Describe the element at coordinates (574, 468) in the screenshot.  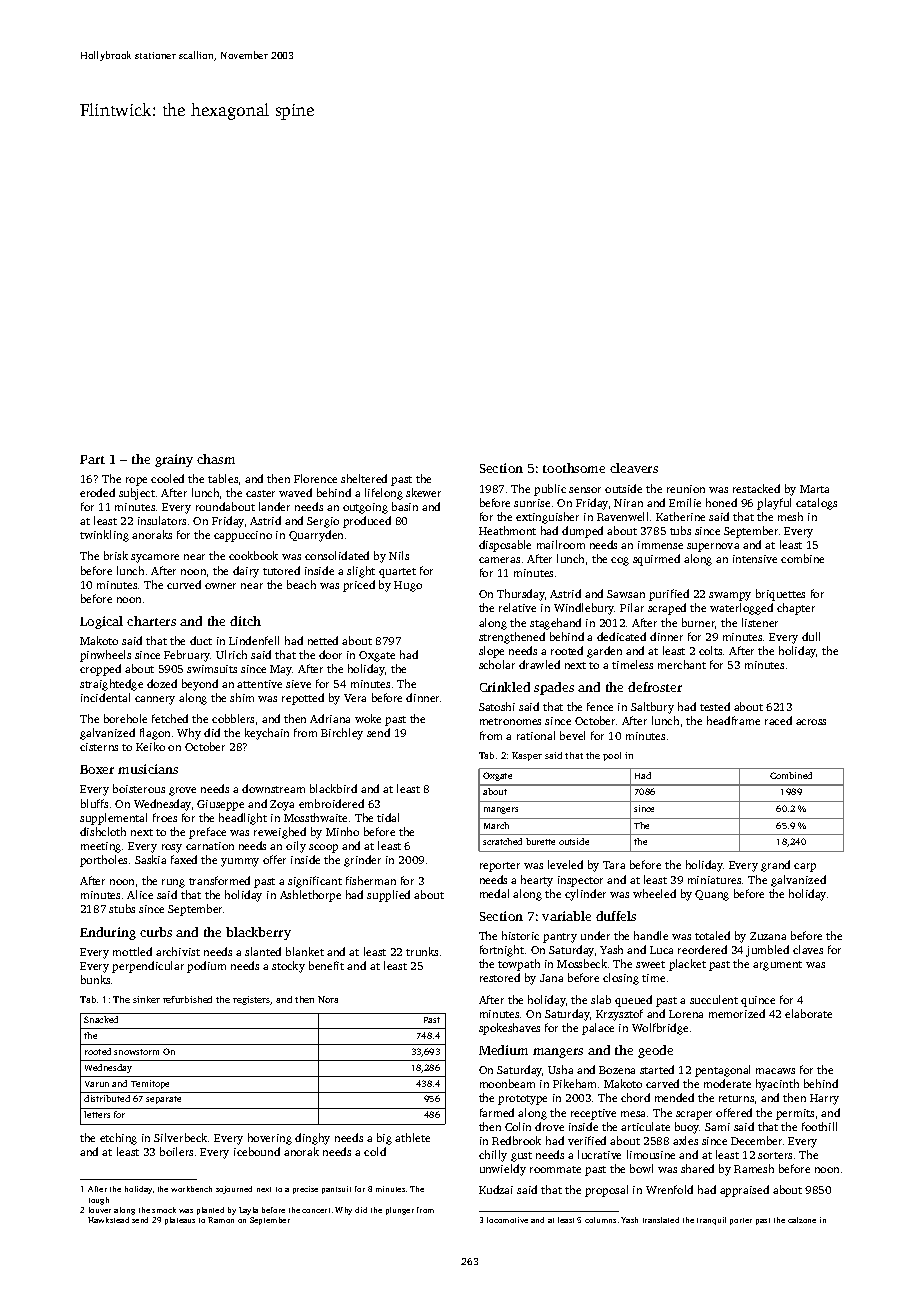
I see `toothsome` at that location.
